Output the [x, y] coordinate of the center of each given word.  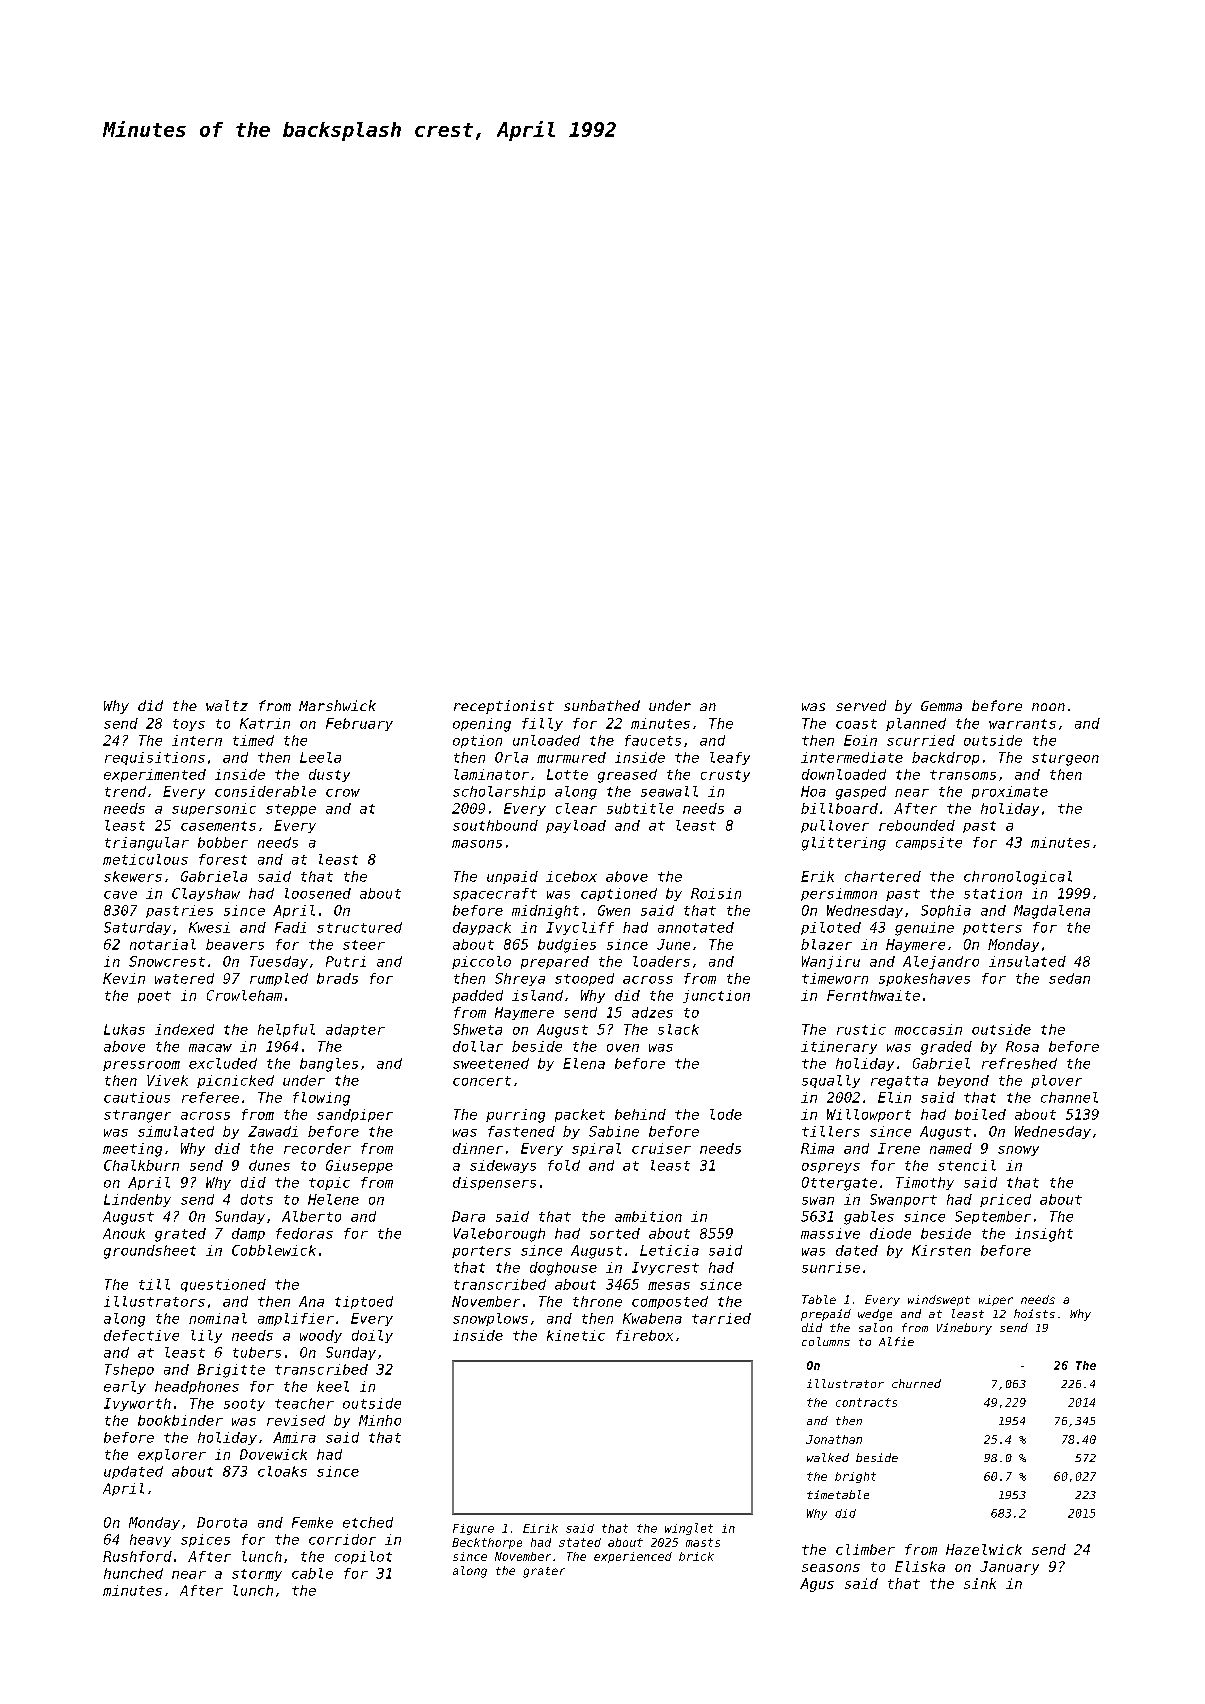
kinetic [576, 1335]
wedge [875, 1315]
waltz [227, 705]
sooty [244, 1405]
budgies [567, 946]
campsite [929, 843]
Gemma [941, 706]
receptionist [504, 707]
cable [312, 1573]
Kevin [124, 978]
